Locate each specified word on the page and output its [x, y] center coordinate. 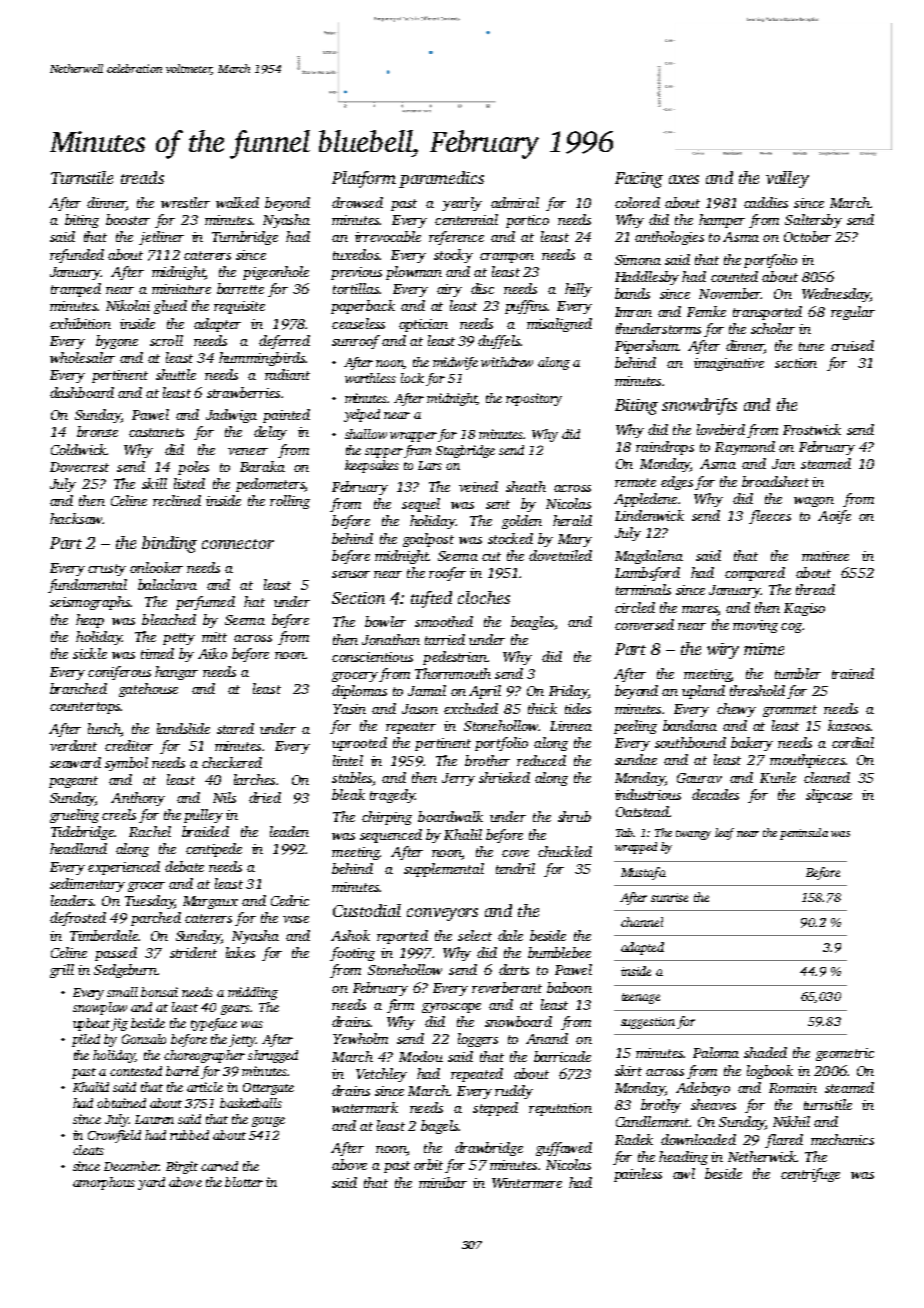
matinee [825, 556]
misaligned [559, 325]
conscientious [372, 657]
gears [235, 1010]
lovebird [721, 429]
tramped [76, 290]
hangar [176, 673]
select [475, 935]
